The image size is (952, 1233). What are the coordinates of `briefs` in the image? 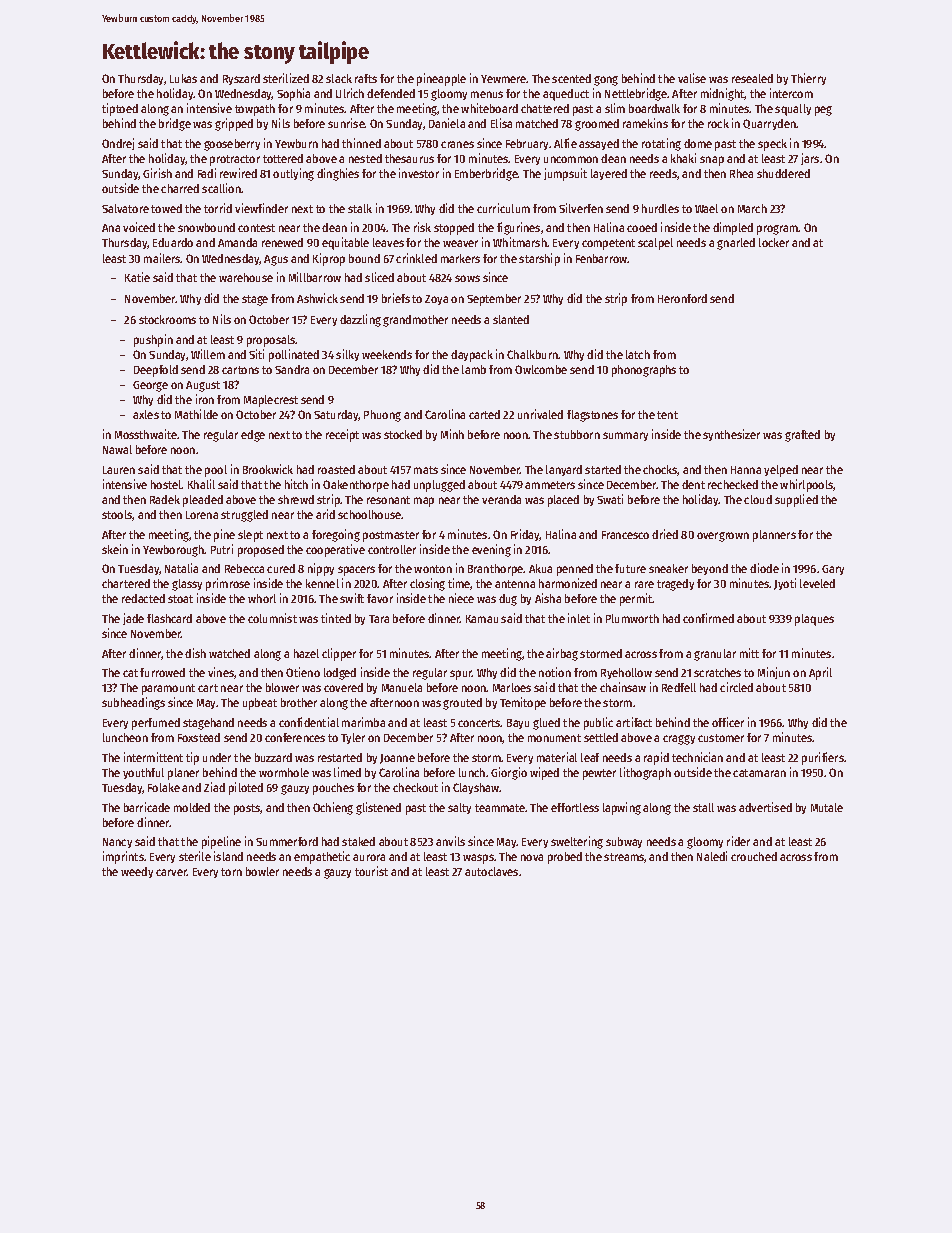 It's located at (396, 298).
